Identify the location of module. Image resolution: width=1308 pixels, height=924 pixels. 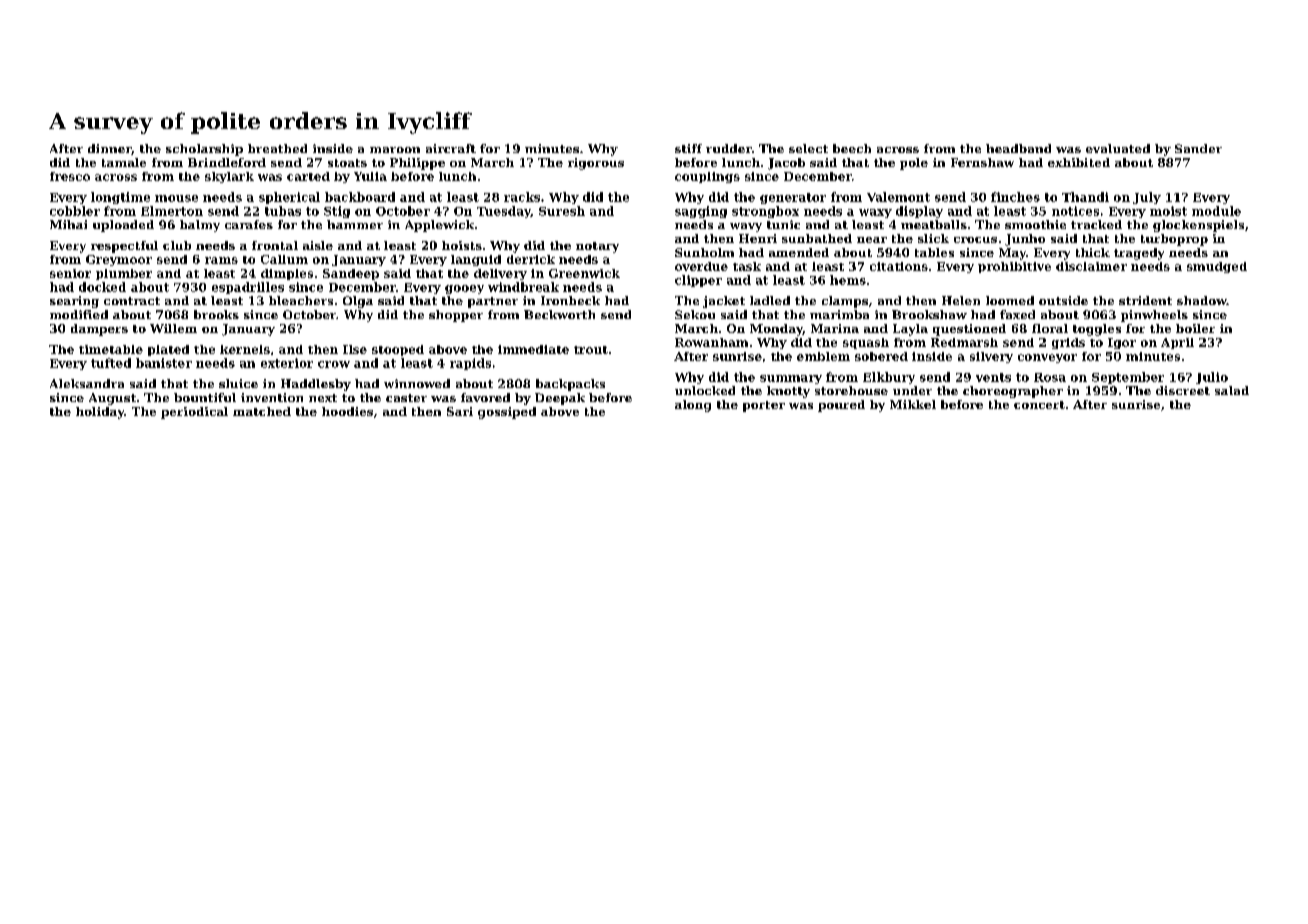
(1216, 211).
